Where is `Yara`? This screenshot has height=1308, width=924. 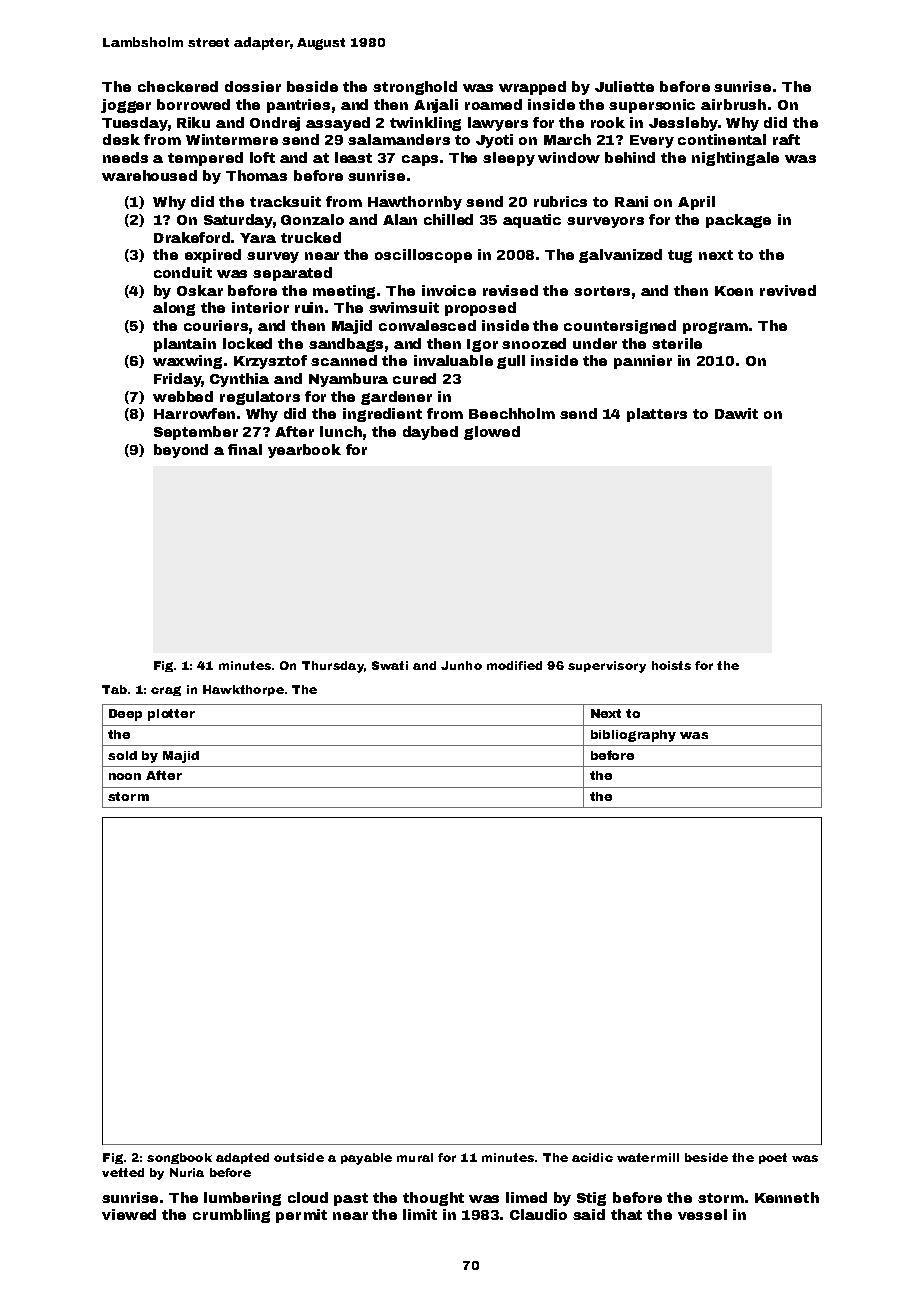
Yara is located at coordinates (258, 238).
